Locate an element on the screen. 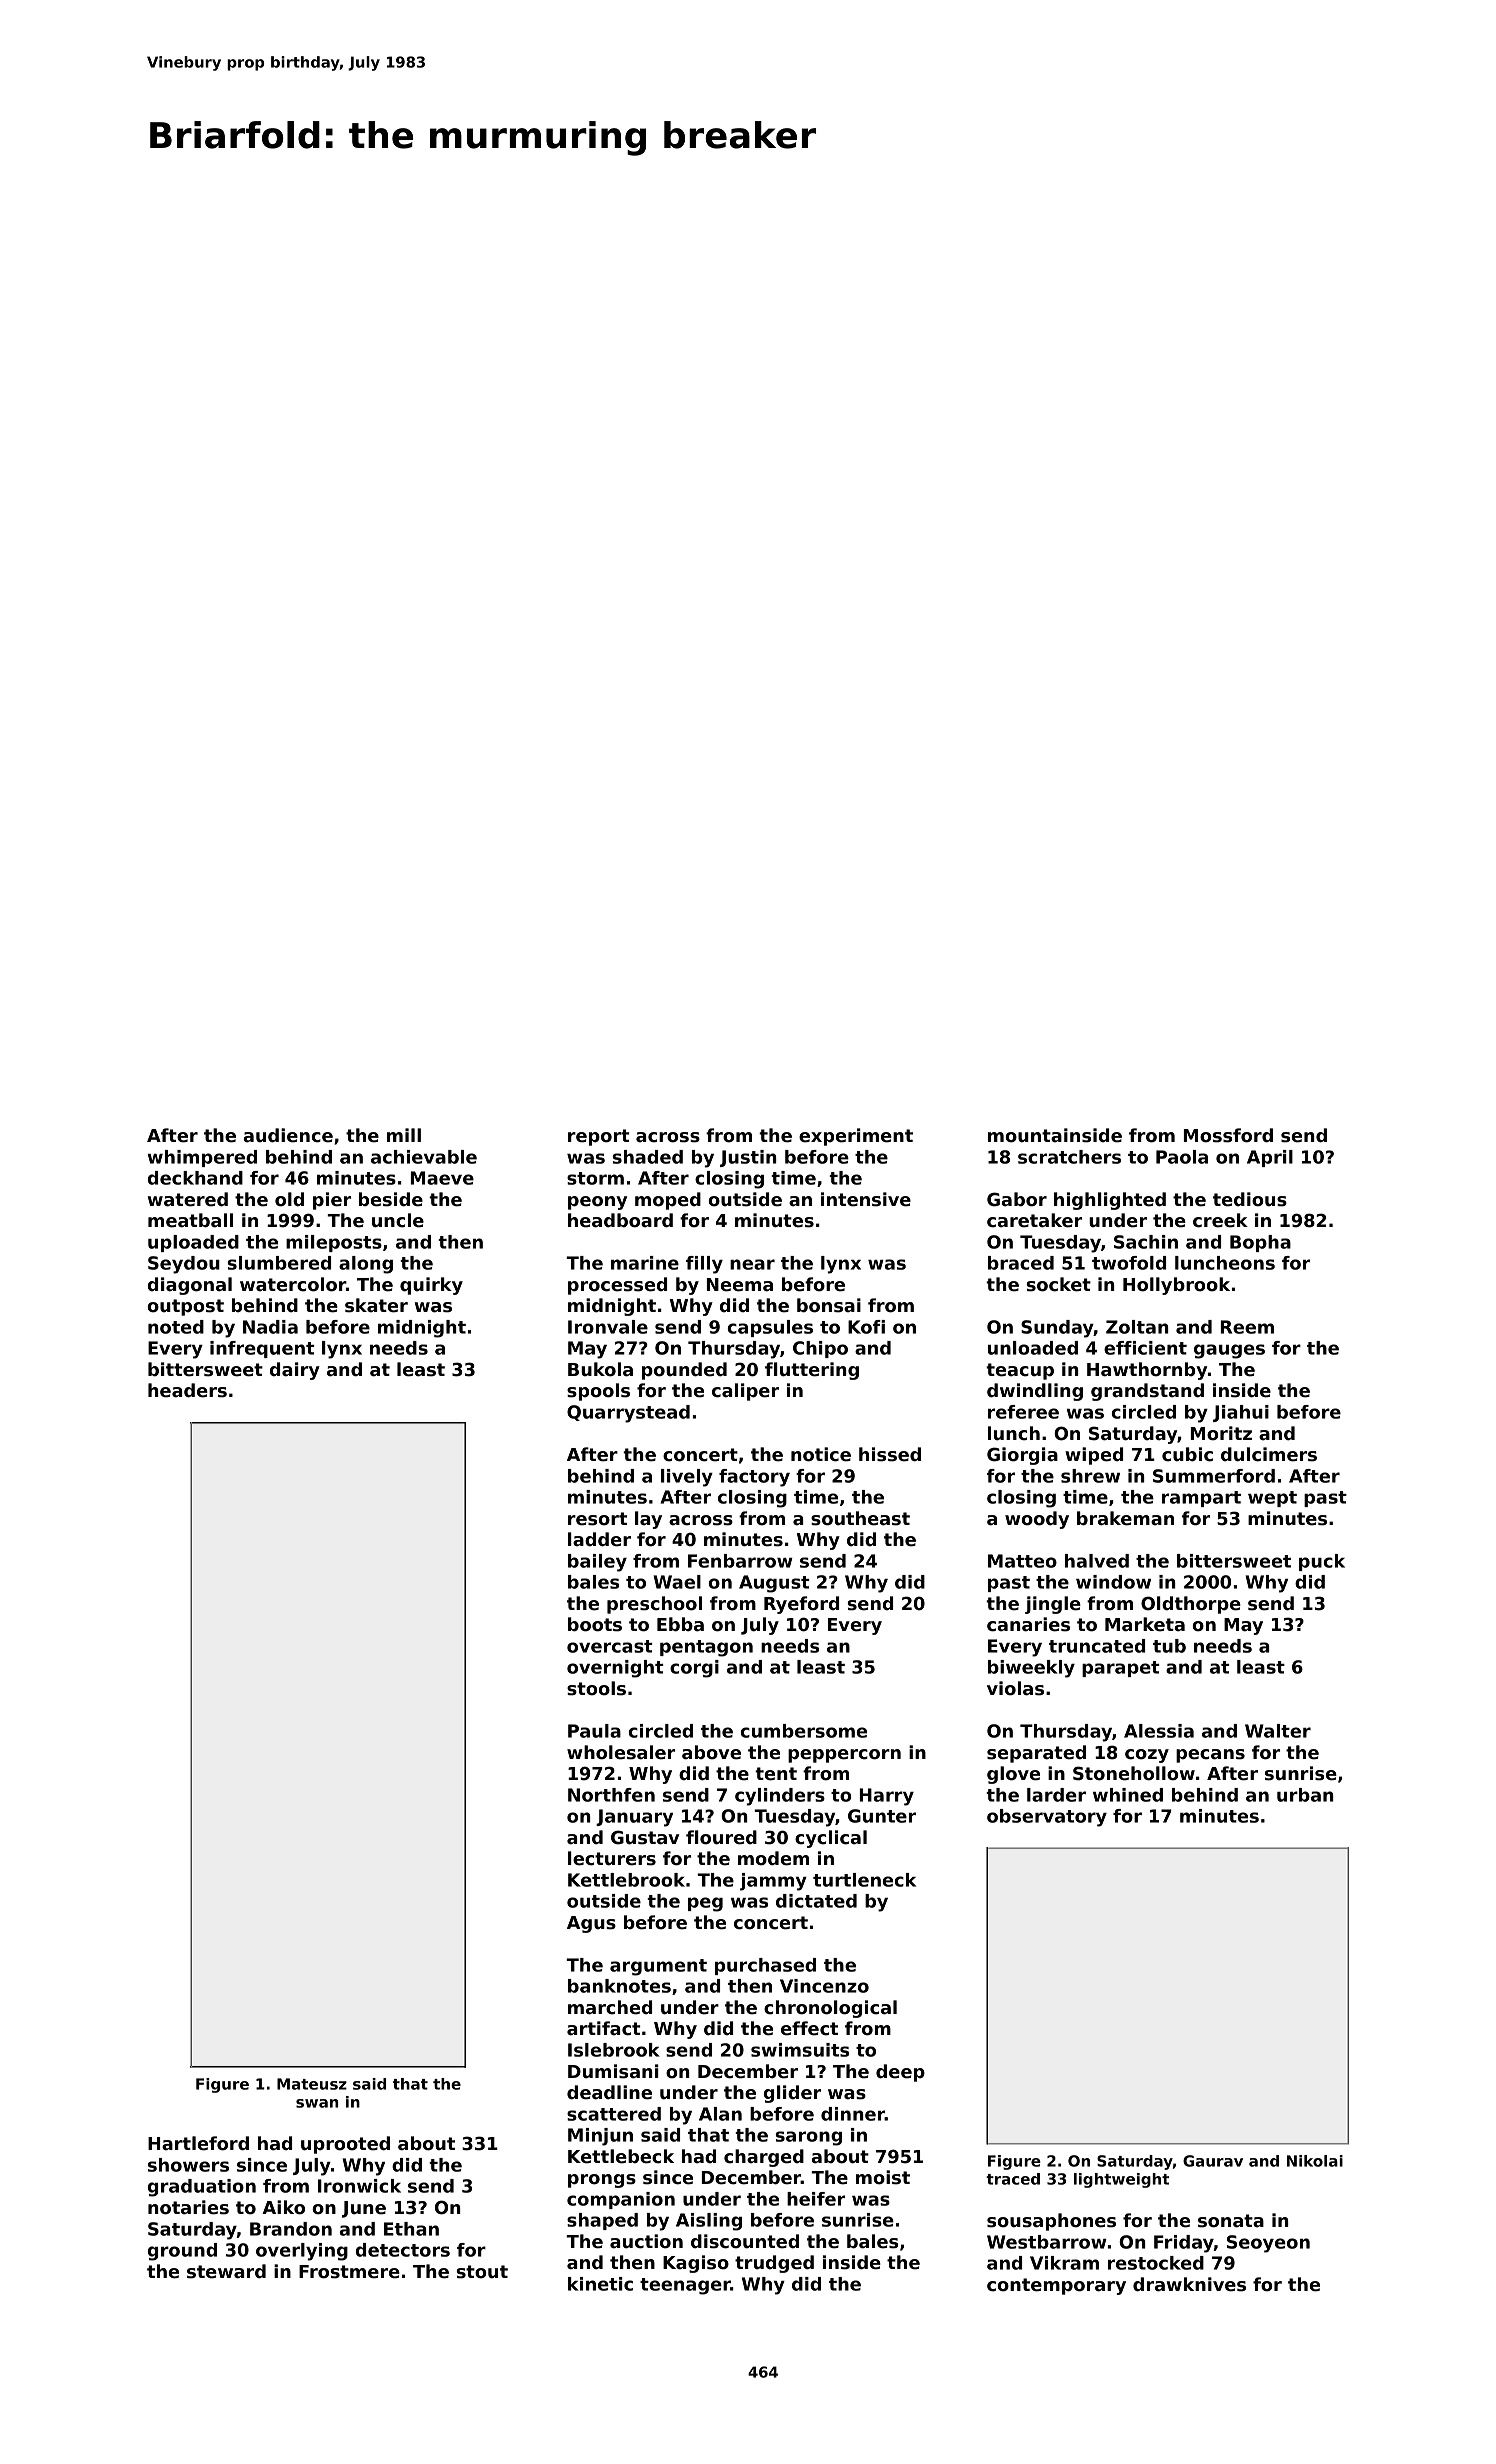 This screenshot has height=2464, width=1496. audience is located at coordinates (288, 1135).
